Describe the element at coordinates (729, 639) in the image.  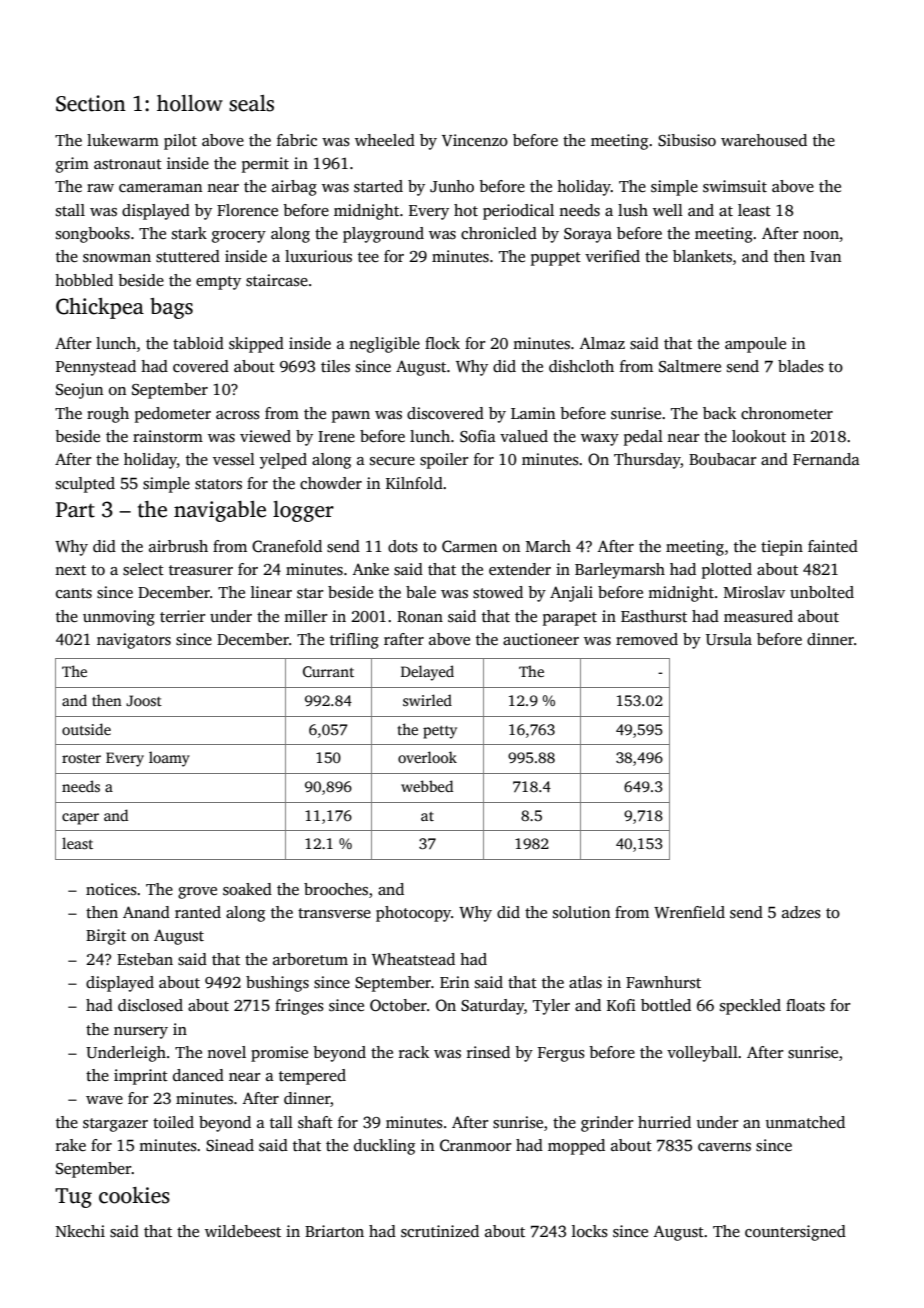
I see `Ursula` at that location.
